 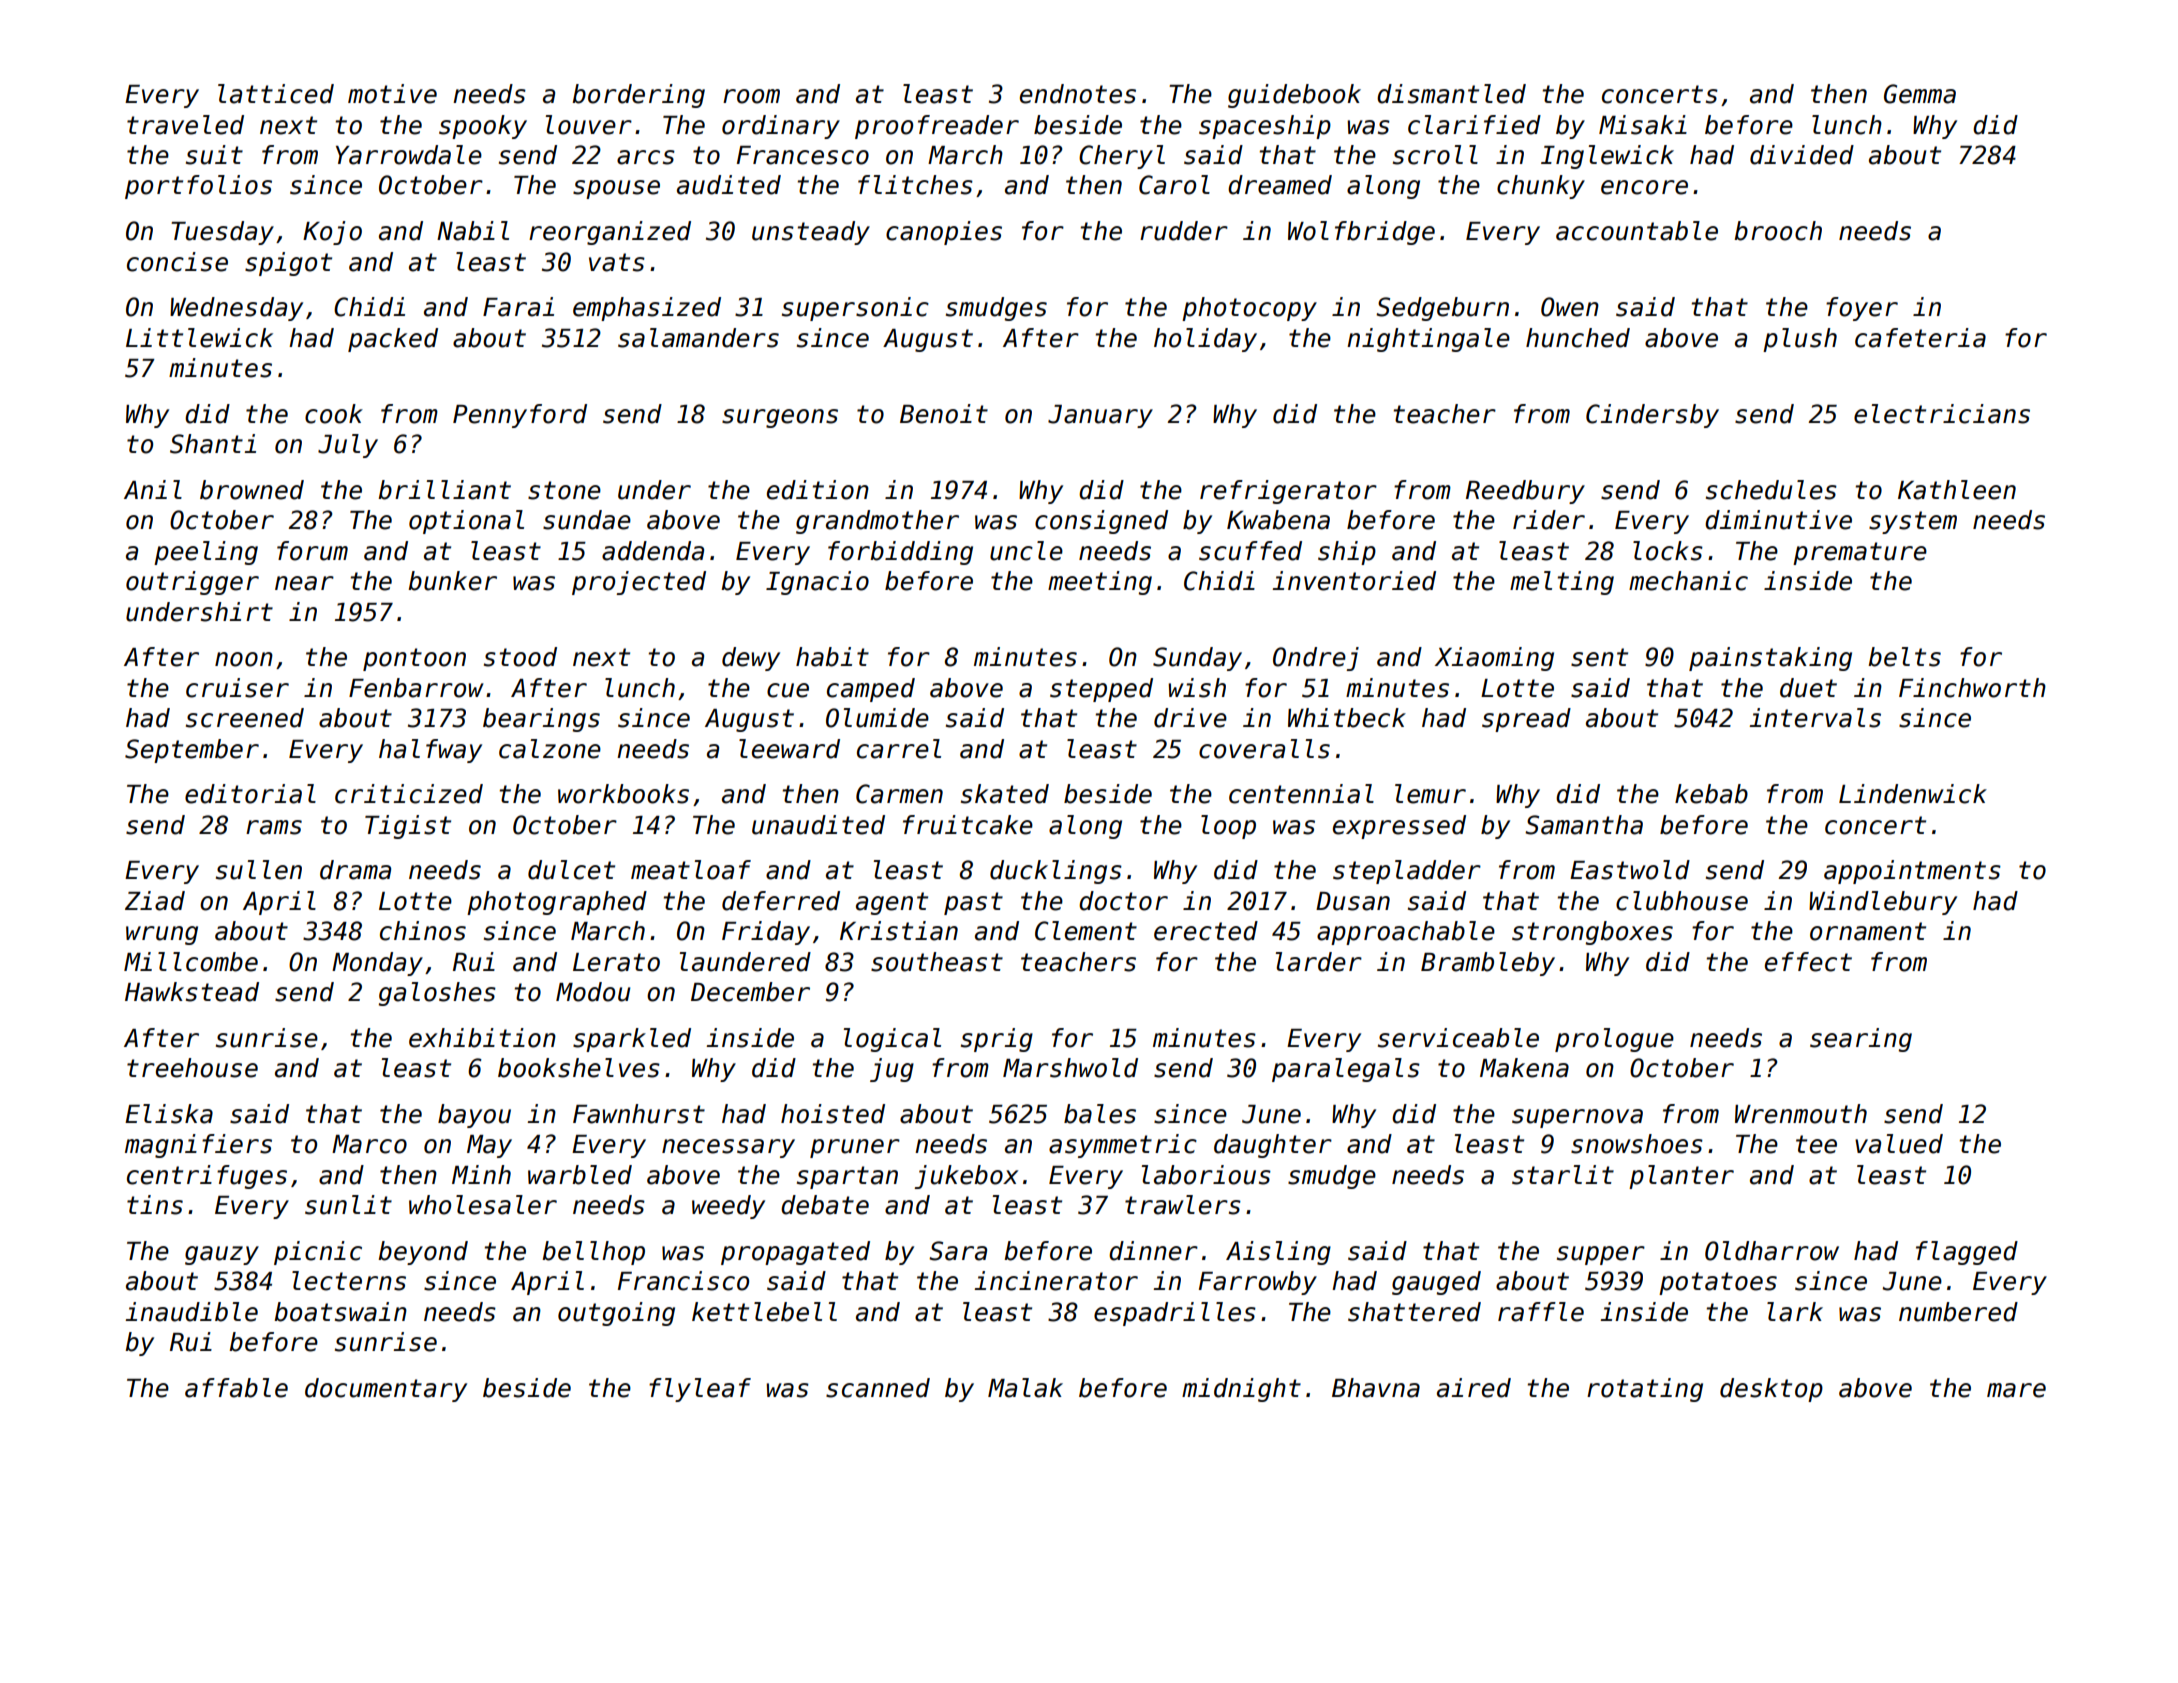 What do you see at coordinates (489, 1146) in the screenshot?
I see `May` at bounding box center [489, 1146].
